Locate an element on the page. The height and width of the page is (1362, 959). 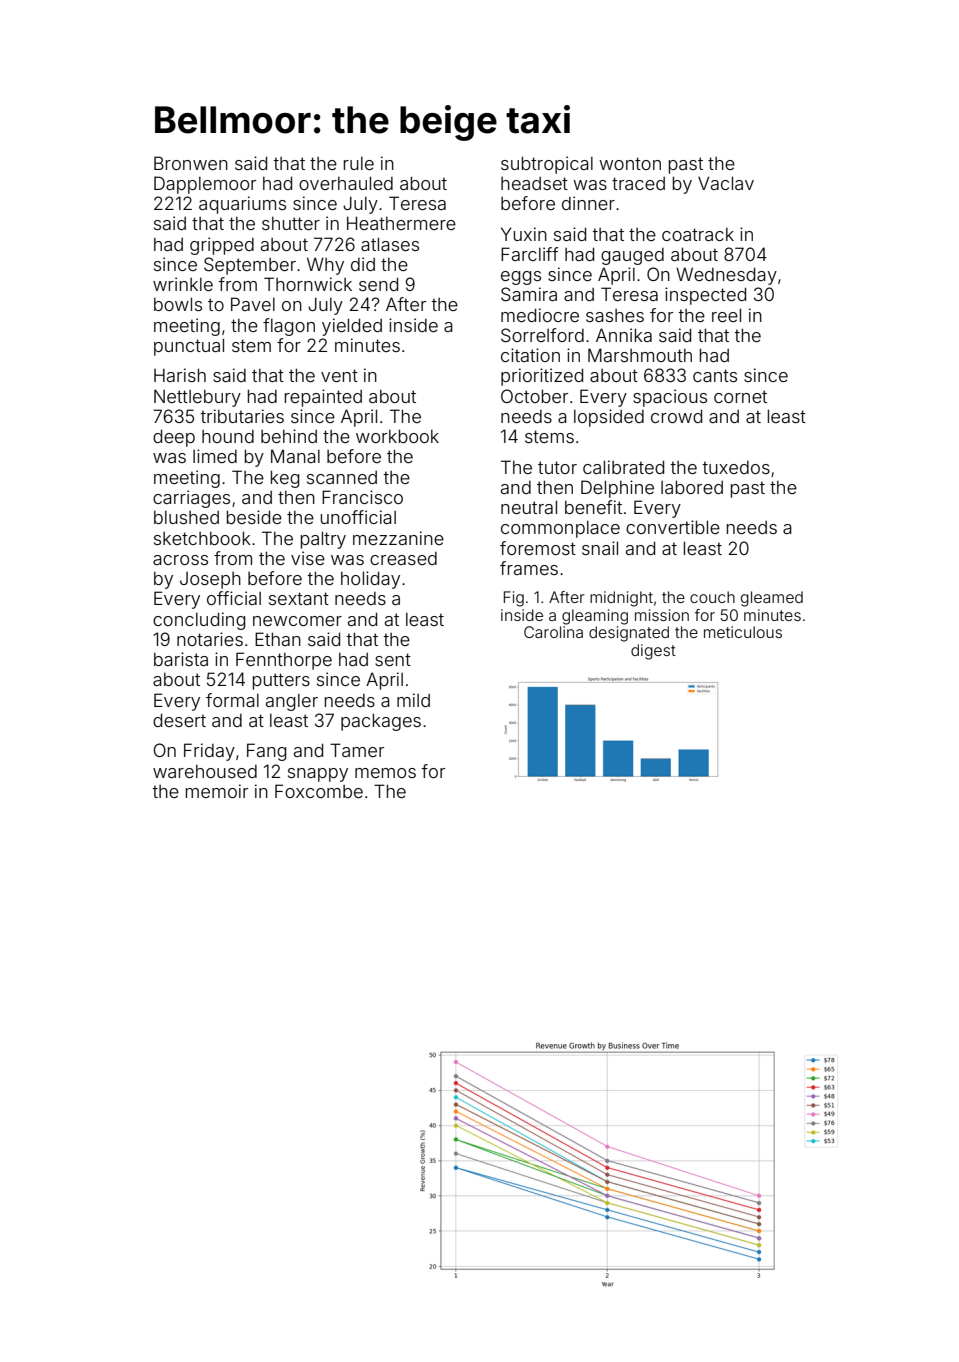
benefit is located at coordinates (593, 507).
